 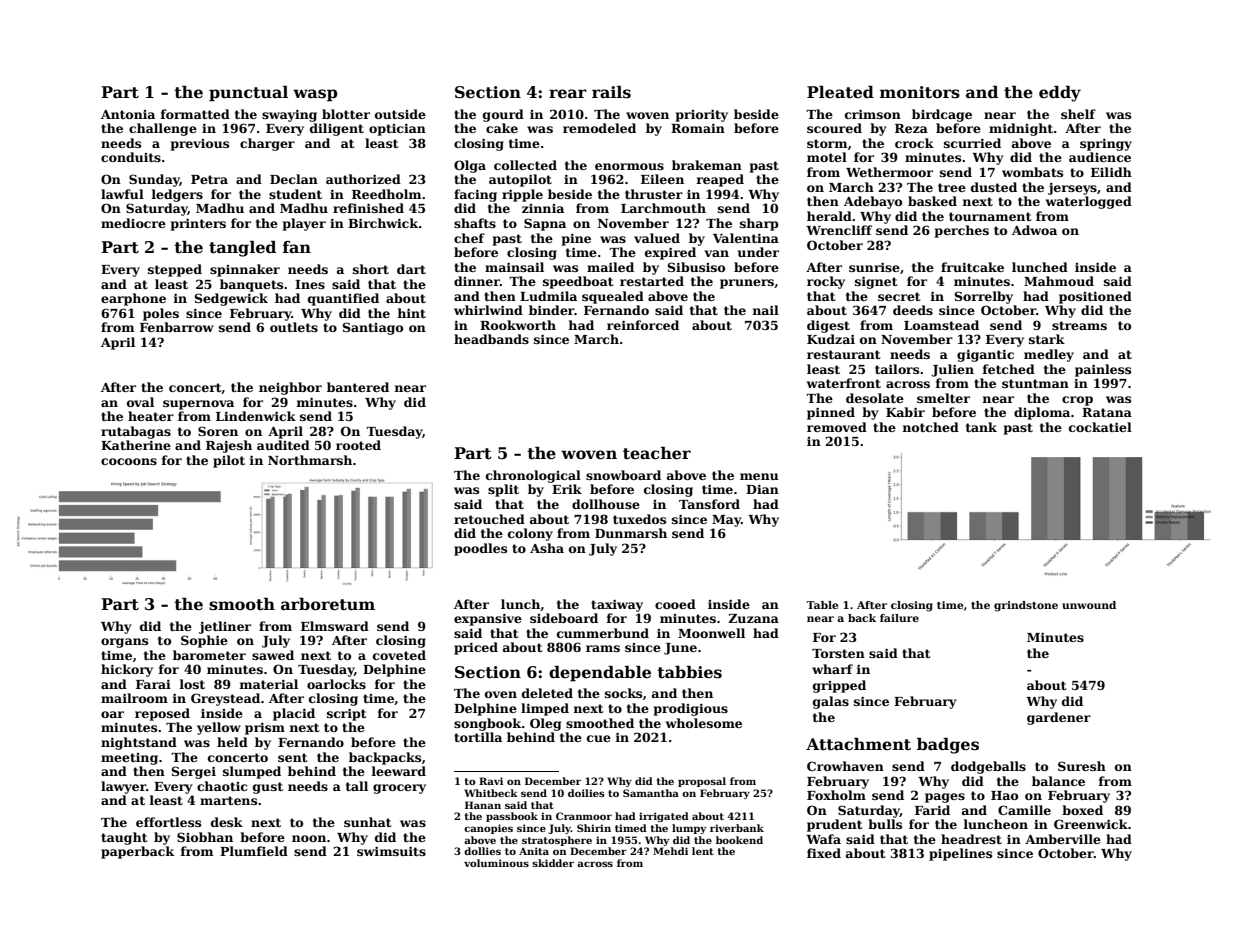 I want to click on eddy, so click(x=1060, y=94).
